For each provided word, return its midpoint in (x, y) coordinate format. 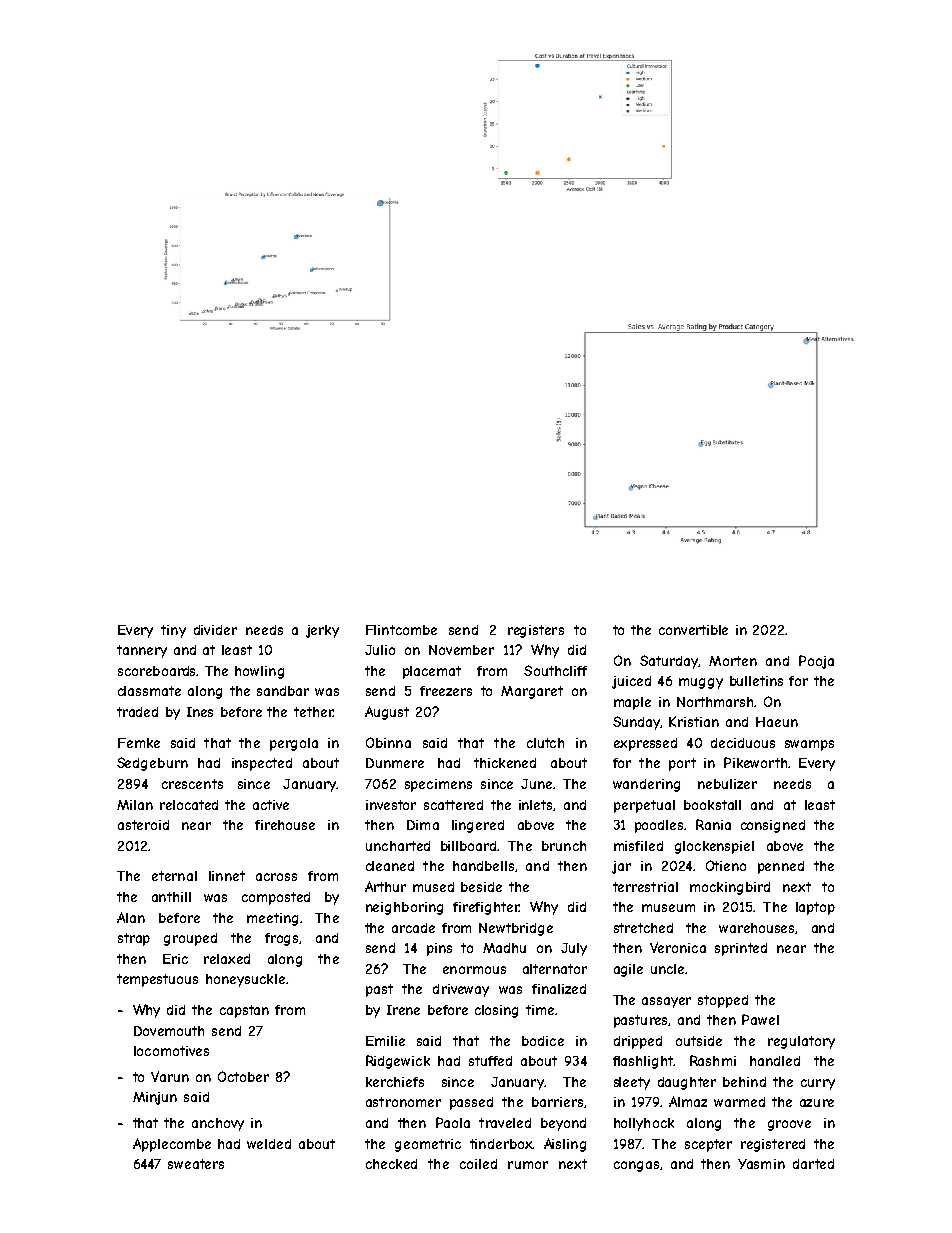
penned (781, 867)
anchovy (218, 1124)
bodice (543, 1041)
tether (313, 712)
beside (481, 887)
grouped (190, 939)
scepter (708, 1145)
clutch (545, 743)
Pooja (816, 662)
